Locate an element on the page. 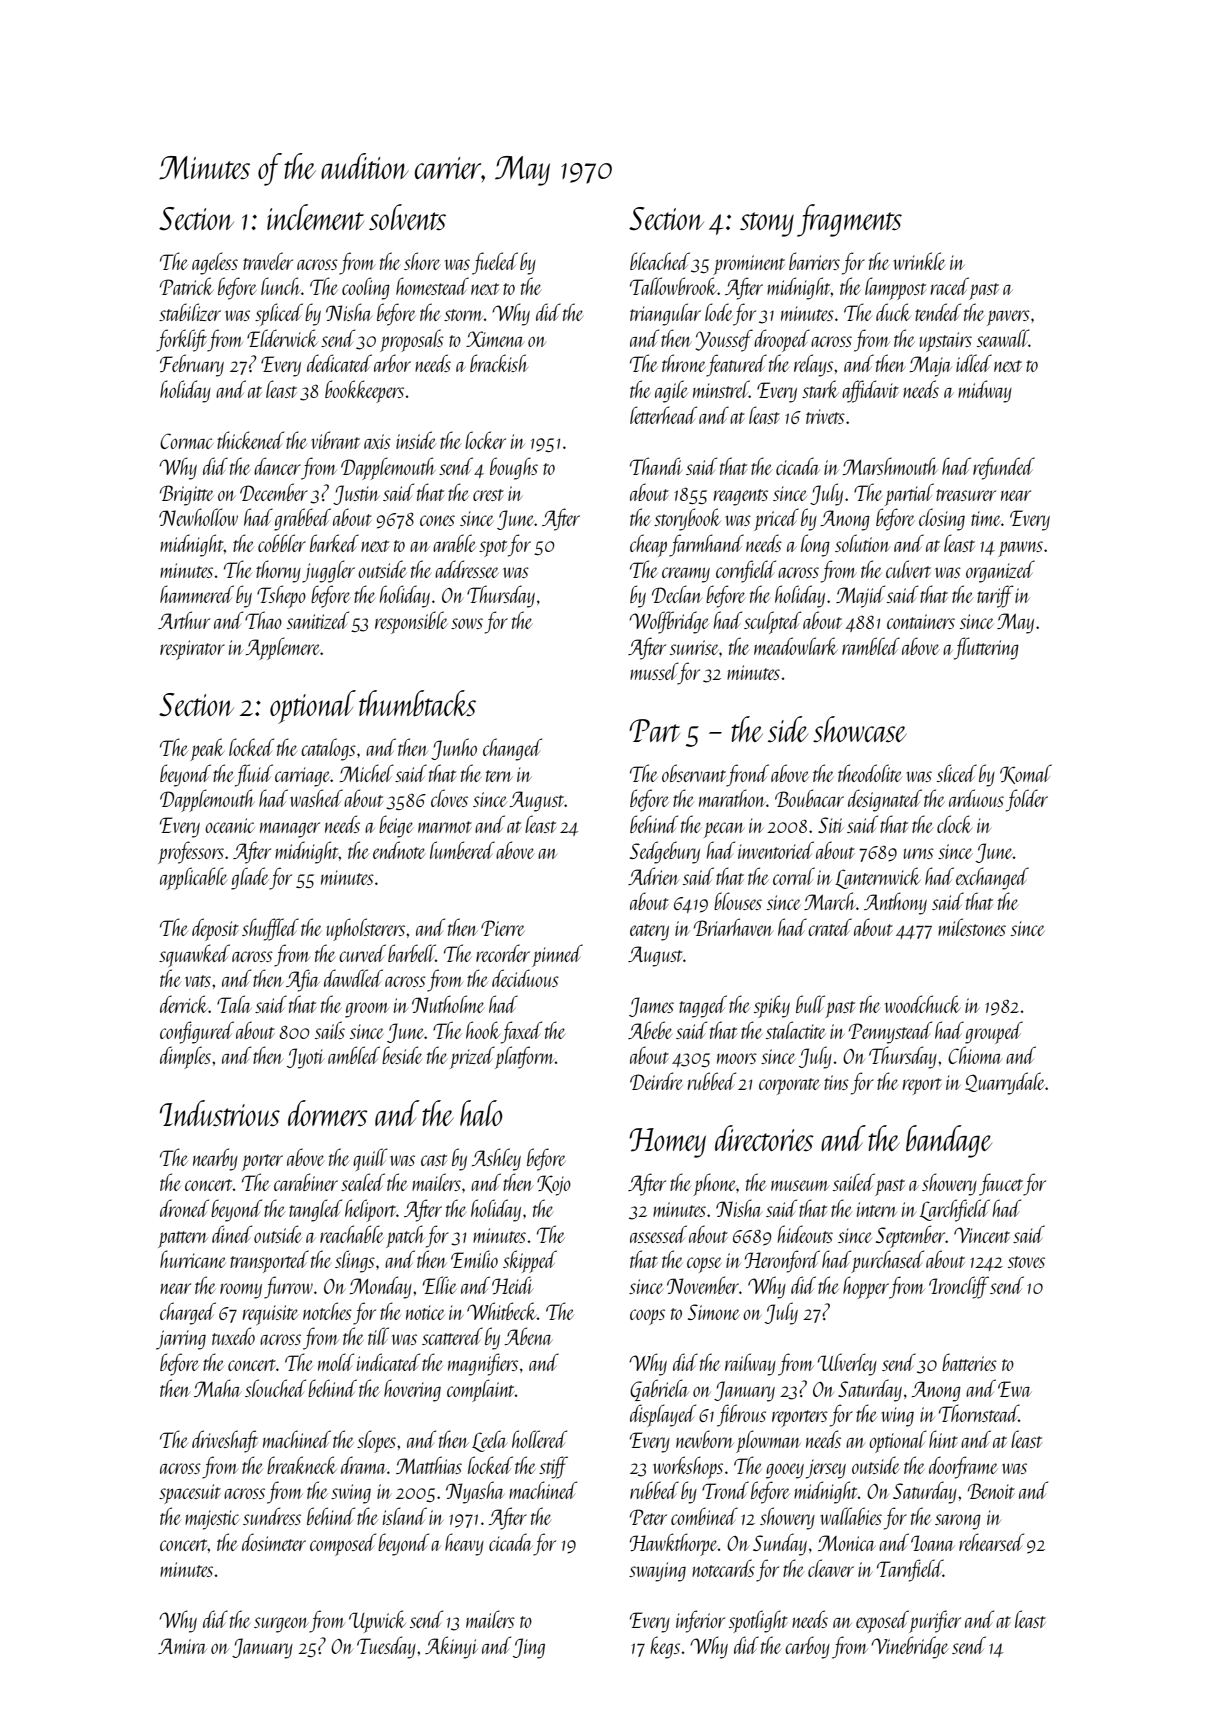  carboy is located at coordinates (807, 1647).
